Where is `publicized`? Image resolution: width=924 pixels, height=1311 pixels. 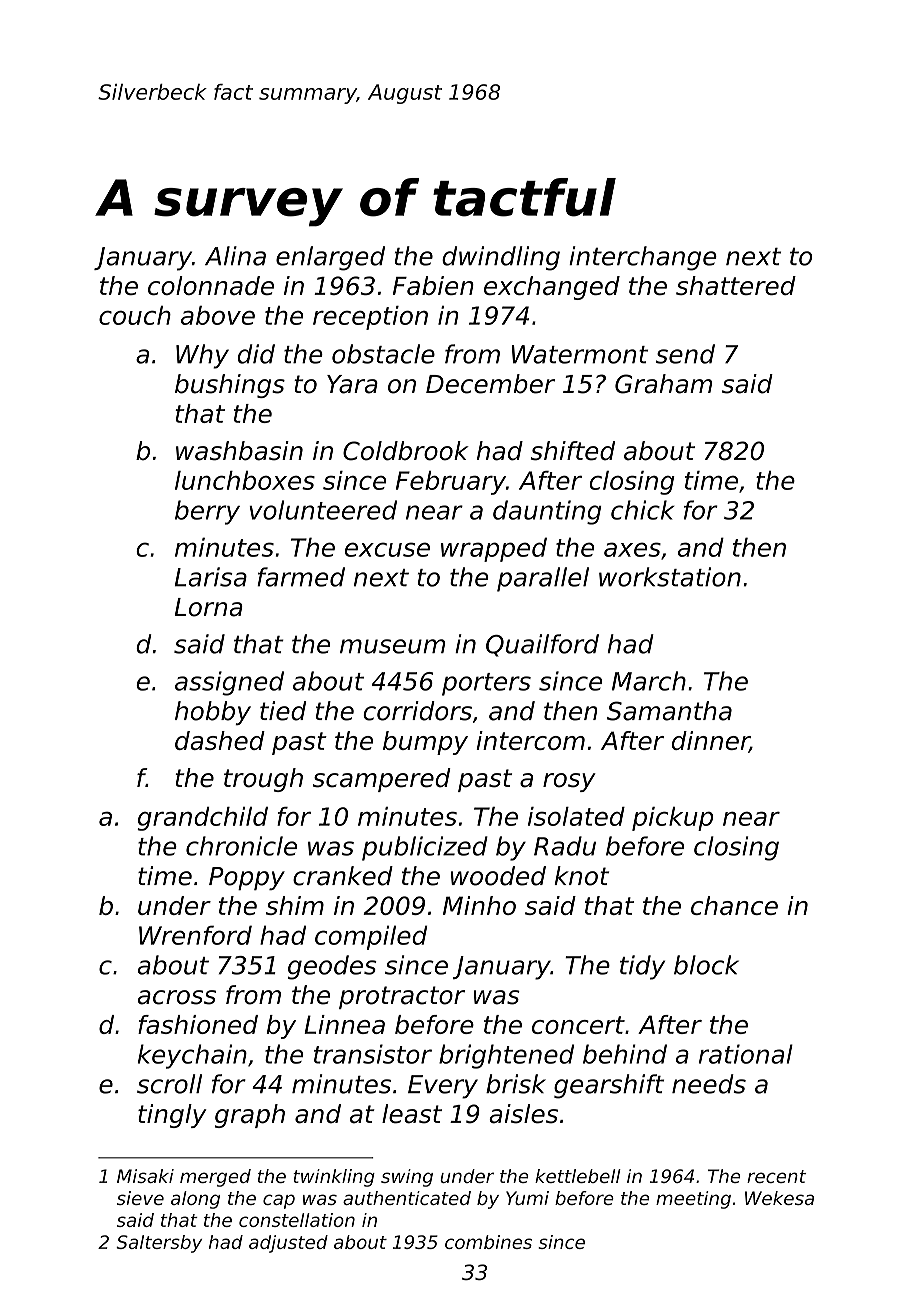 publicized is located at coordinates (425, 848).
